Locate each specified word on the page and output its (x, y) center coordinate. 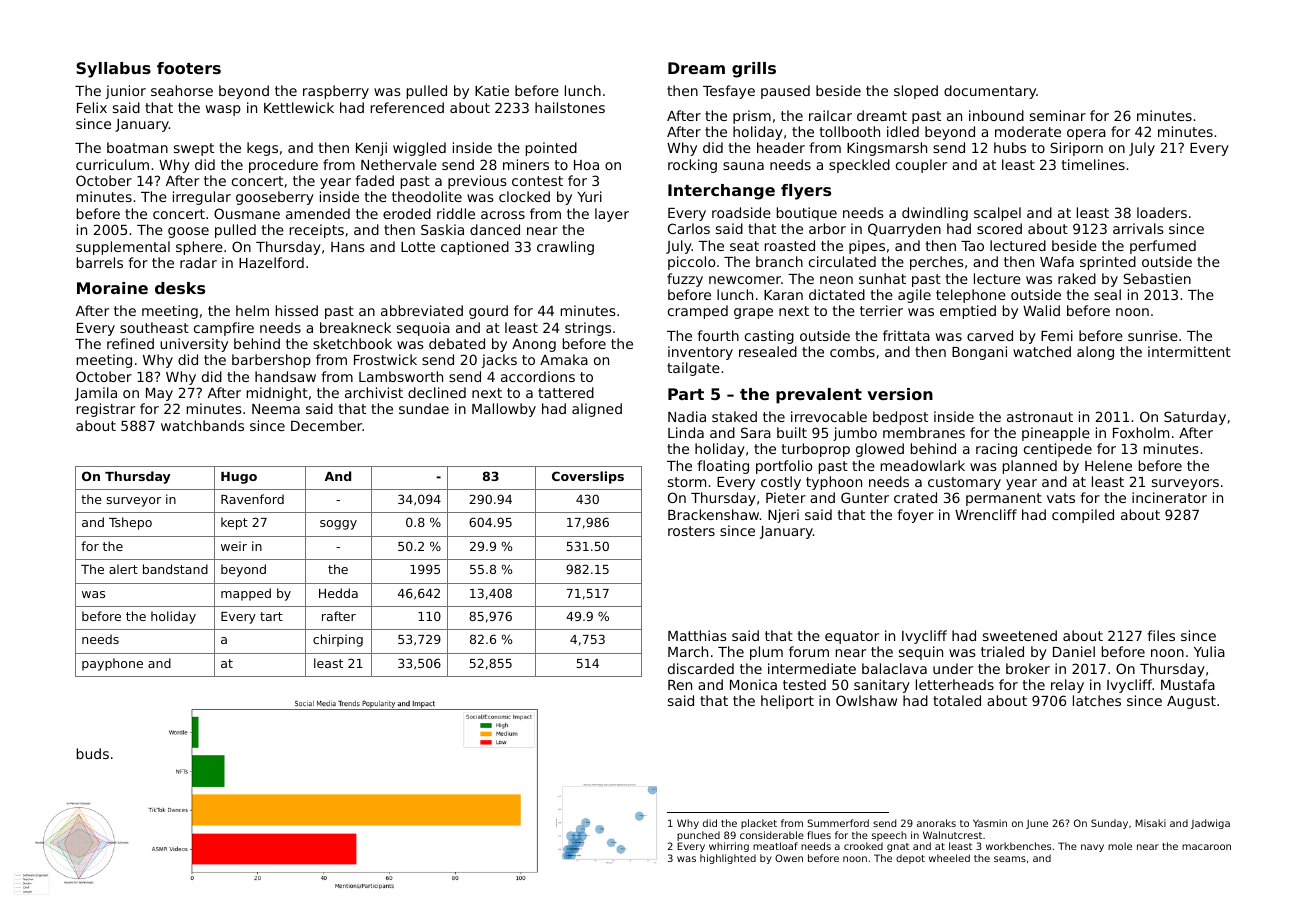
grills (754, 70)
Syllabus (113, 70)
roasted (790, 245)
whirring (729, 847)
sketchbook (352, 343)
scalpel (997, 214)
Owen (789, 858)
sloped (916, 92)
